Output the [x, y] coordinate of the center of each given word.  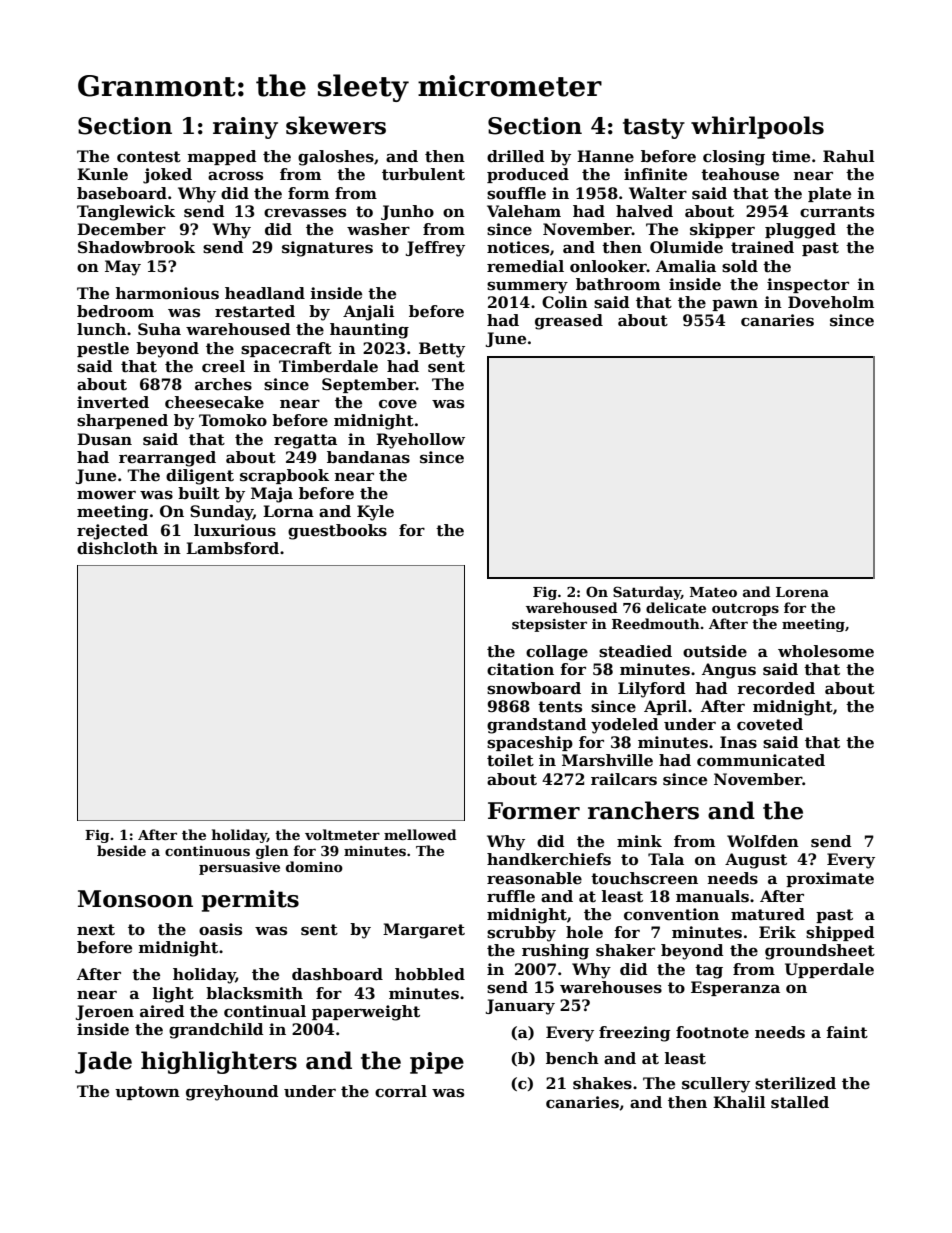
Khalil [739, 1102]
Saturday [647, 593]
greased [569, 322]
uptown [147, 1093]
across [235, 176]
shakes [602, 1083]
